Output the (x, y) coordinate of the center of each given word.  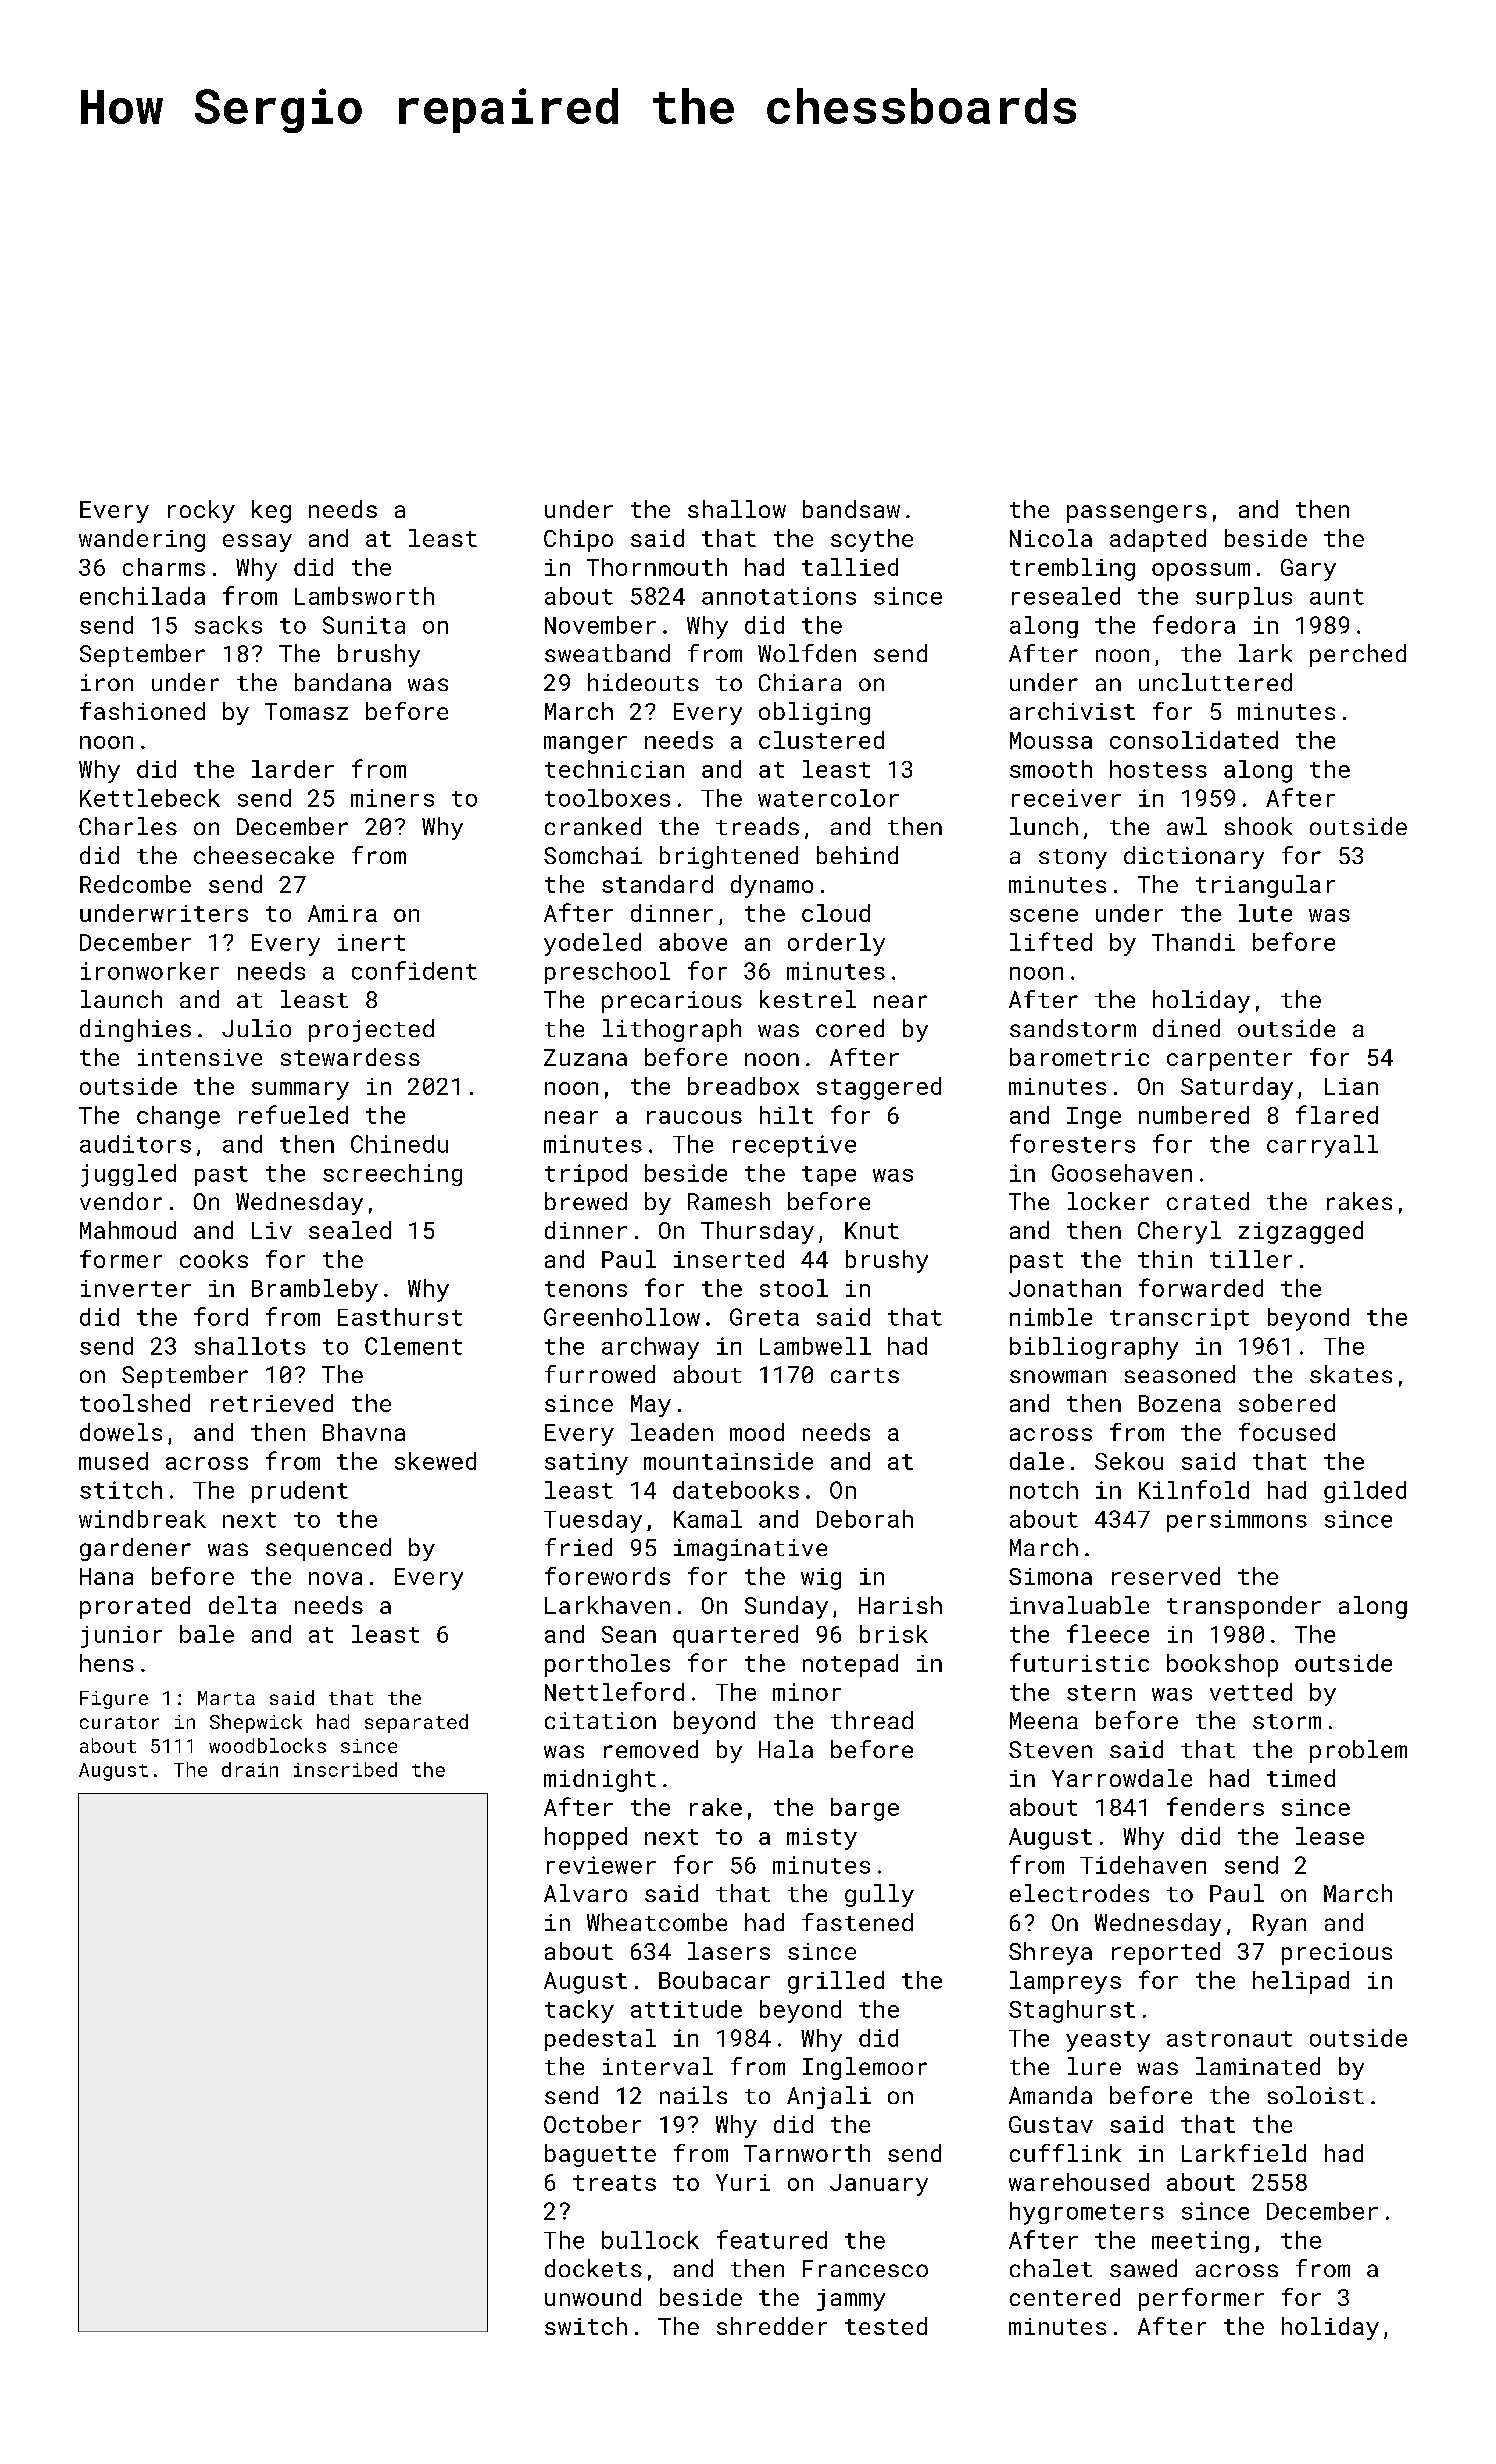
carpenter (1229, 1060)
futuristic (1079, 1662)
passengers (1137, 514)
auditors (135, 1144)
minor (807, 1692)
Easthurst (400, 1317)
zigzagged (1301, 1232)
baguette (600, 2155)
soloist (1316, 2095)
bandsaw (851, 509)
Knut (872, 1230)
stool (794, 1288)
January (879, 2185)
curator (119, 1722)
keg (271, 511)
